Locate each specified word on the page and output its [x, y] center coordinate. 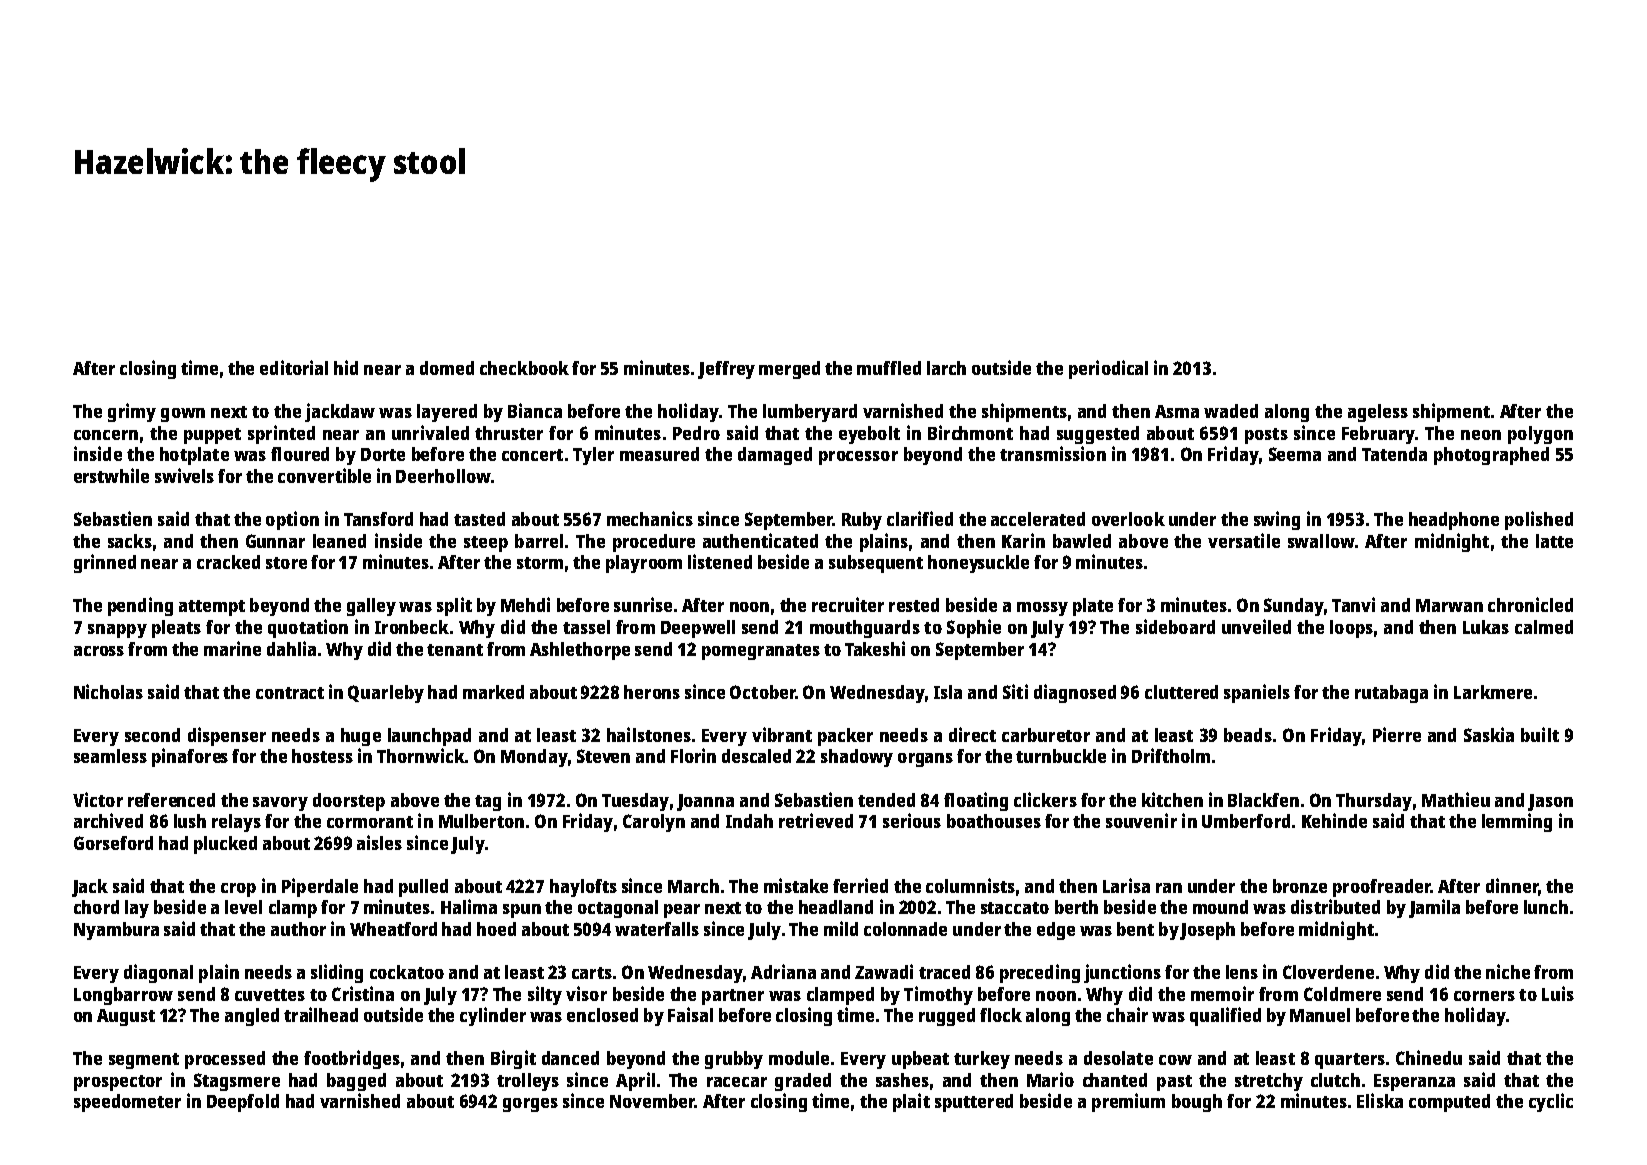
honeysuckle [978, 564]
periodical [1108, 369]
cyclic [1551, 1102]
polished [1539, 520]
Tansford [378, 519]
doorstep [349, 802]
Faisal [690, 1014]
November [652, 1101]
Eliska [1380, 1100]
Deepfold [243, 1103]
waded [1231, 411]
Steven [603, 756]
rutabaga [1391, 694]
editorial [294, 367]
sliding [337, 973]
